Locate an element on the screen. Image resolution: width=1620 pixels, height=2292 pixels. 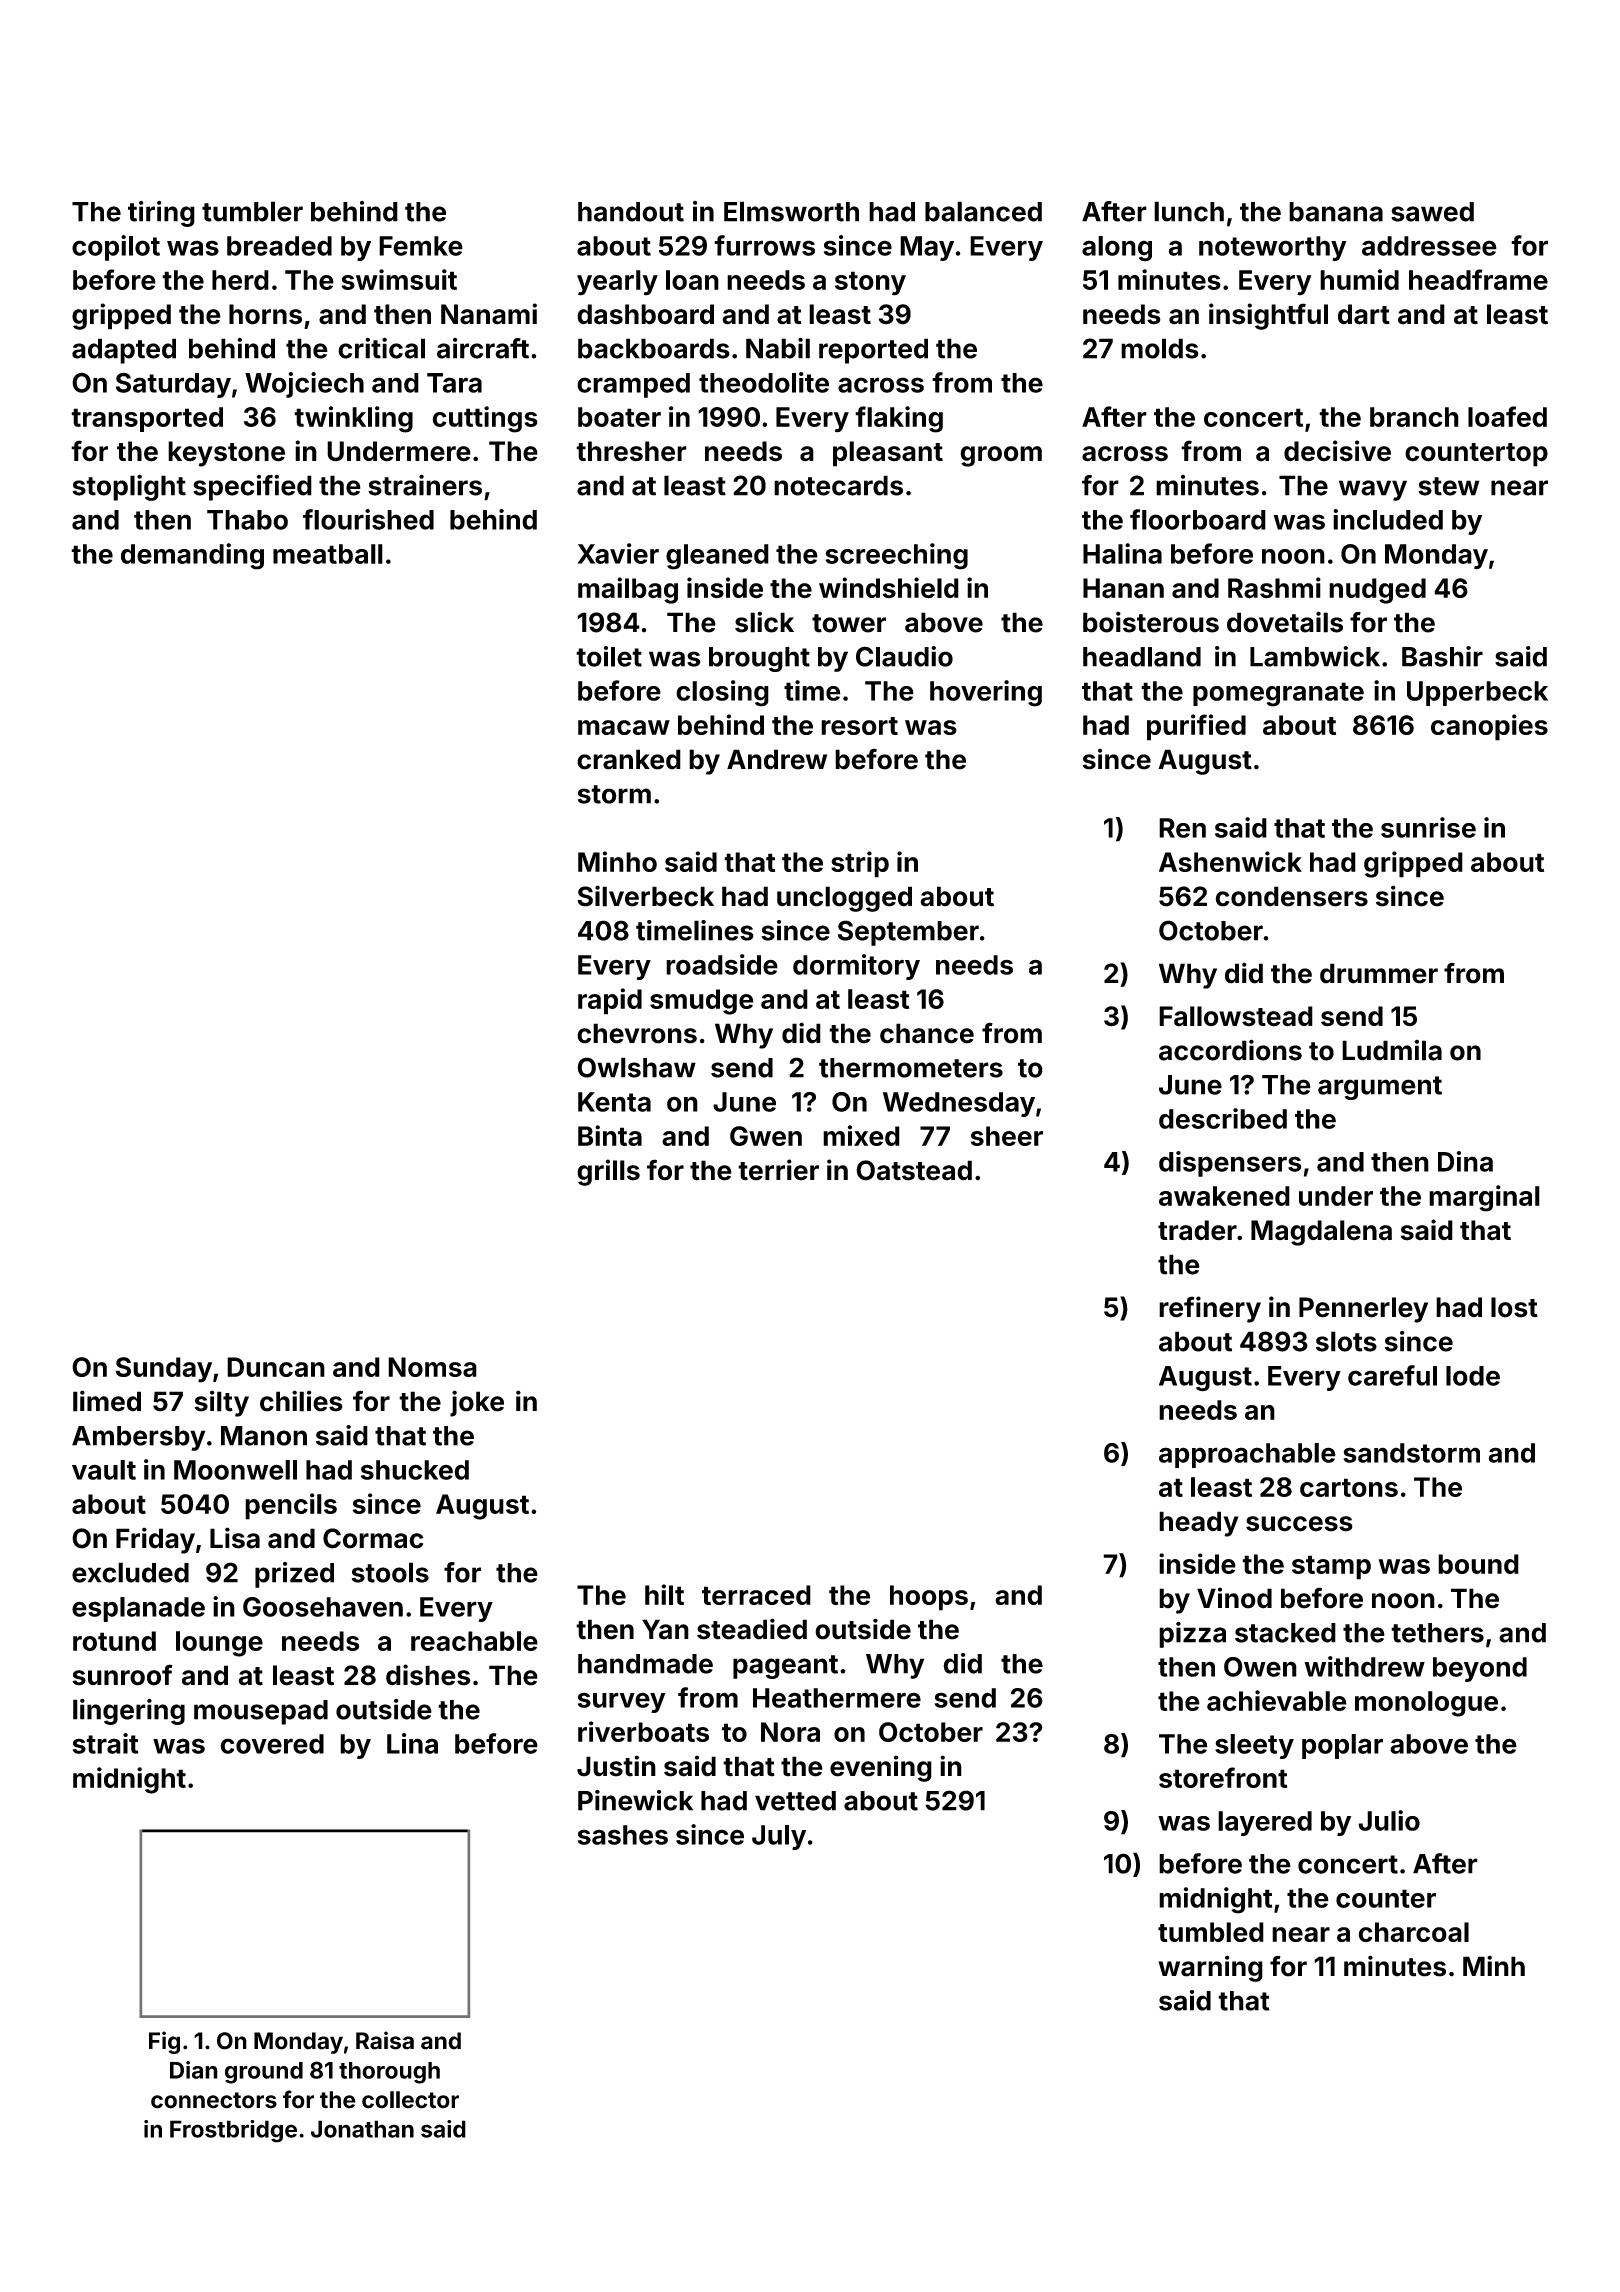
Gwen is located at coordinates (766, 1136).
